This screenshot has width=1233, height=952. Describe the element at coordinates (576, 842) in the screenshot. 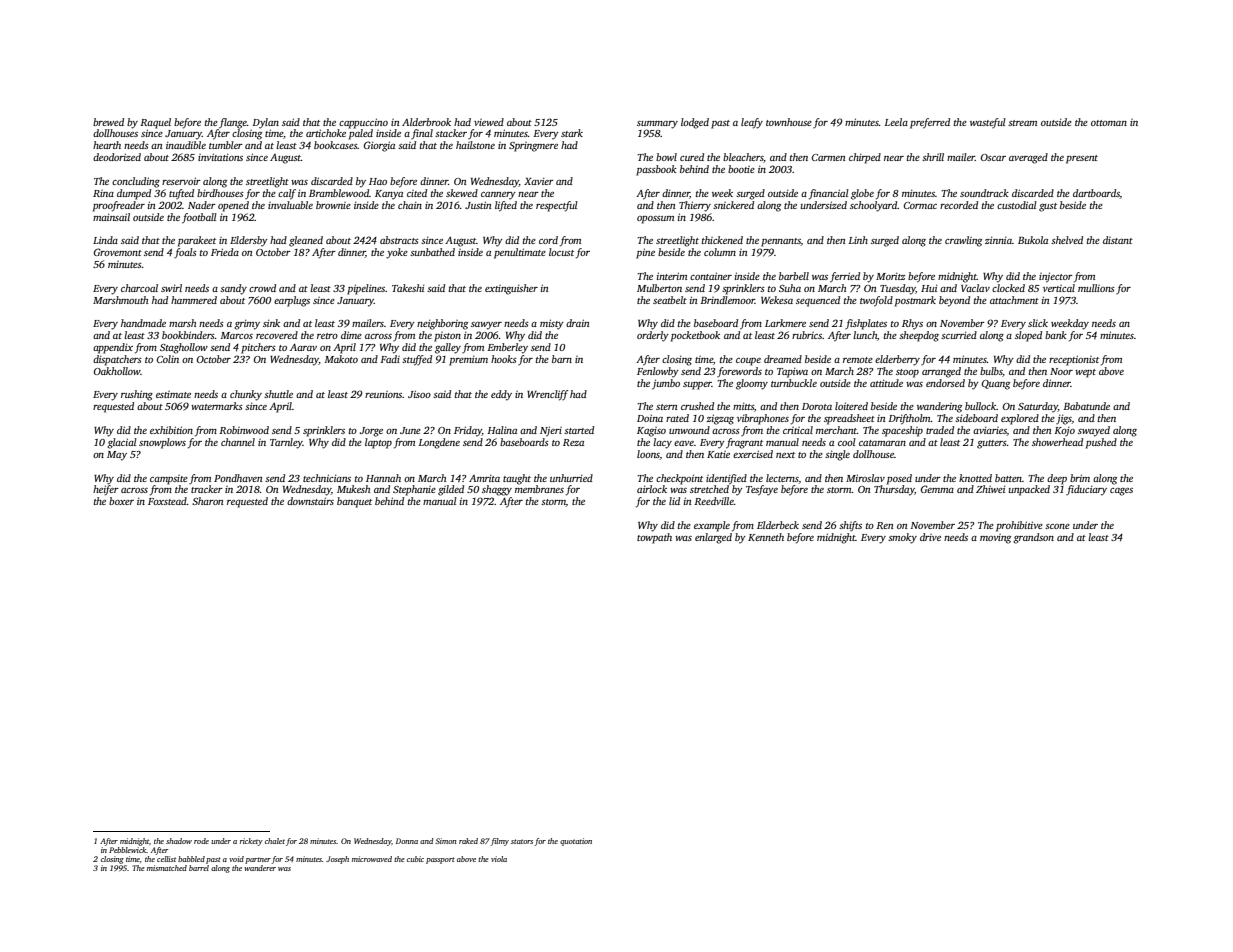

I see `quotation` at that location.
